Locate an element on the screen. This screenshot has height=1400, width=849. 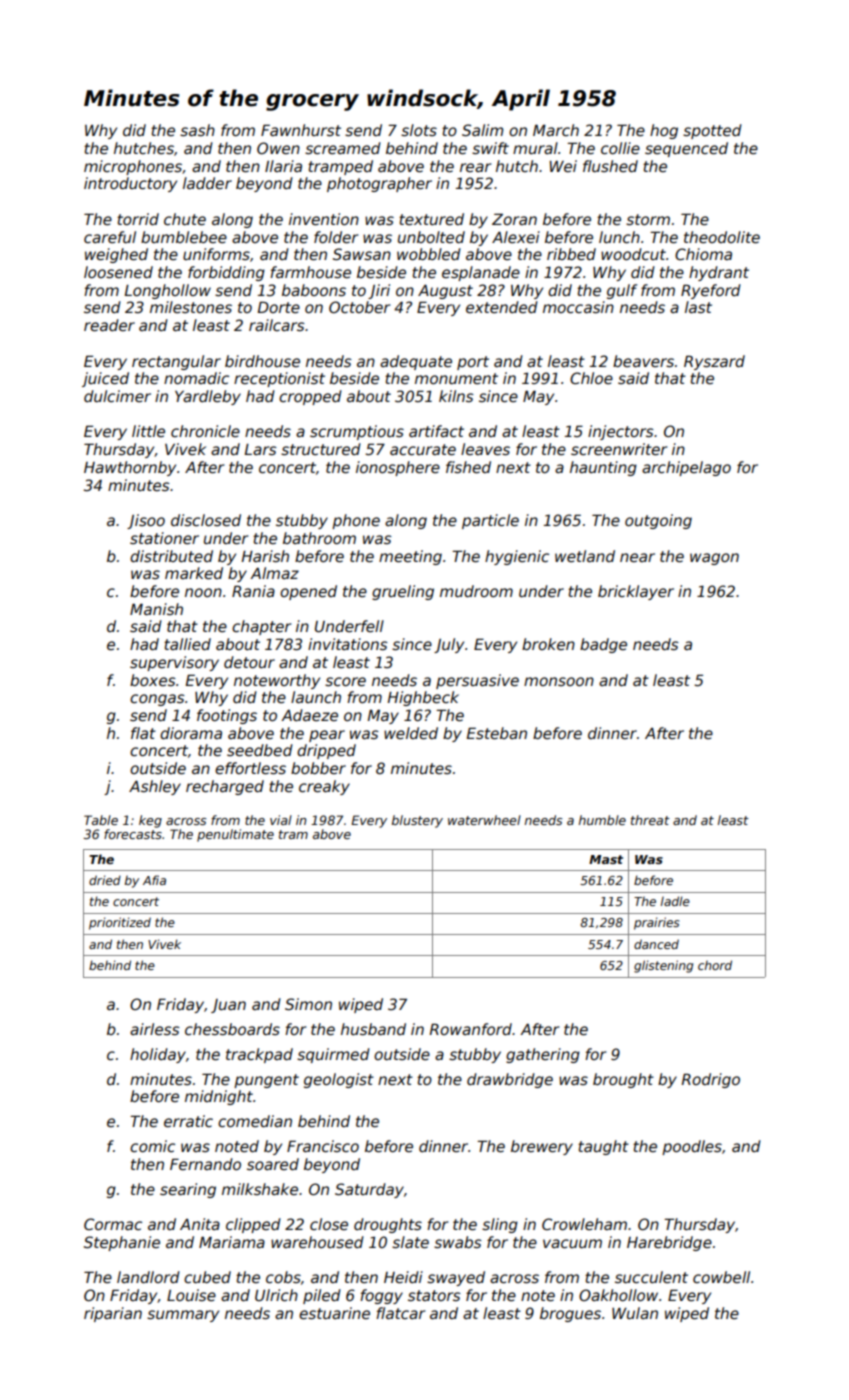
Crowleham is located at coordinates (584, 1224).
